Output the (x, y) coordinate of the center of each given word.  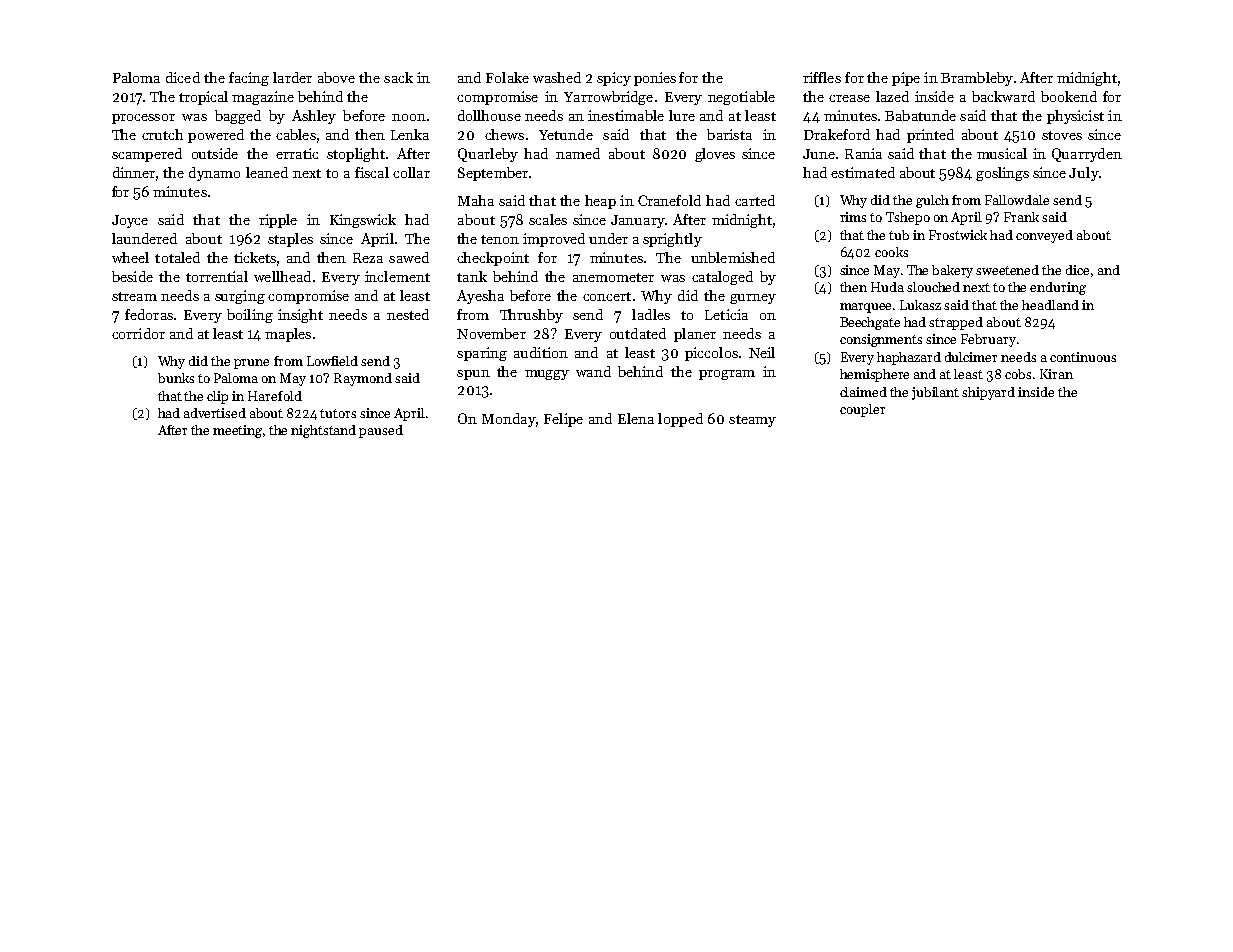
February (988, 340)
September (493, 174)
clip (217, 397)
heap (600, 202)
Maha (476, 200)
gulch (932, 201)
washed (557, 77)
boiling (250, 316)
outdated (638, 333)
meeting (237, 431)
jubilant (935, 393)
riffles (822, 77)
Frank (1021, 217)
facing (249, 79)
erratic (297, 153)
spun (473, 375)
